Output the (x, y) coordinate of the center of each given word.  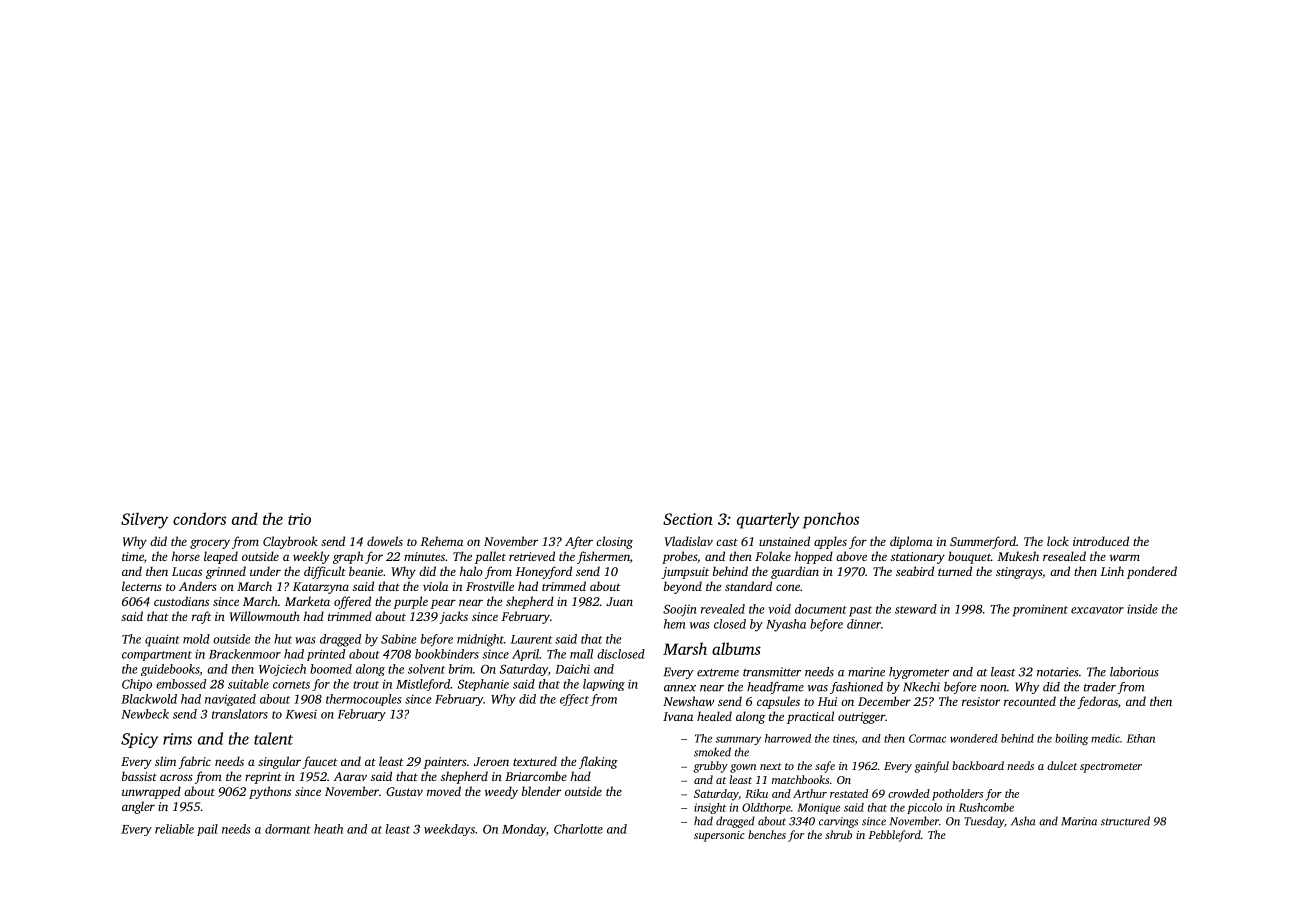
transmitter (772, 672)
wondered (974, 738)
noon (993, 688)
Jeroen (491, 761)
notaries (1058, 672)
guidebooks (170, 670)
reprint (263, 778)
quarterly (768, 520)
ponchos (831, 520)
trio (299, 519)
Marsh (685, 648)
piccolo (924, 808)
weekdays (449, 830)
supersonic (719, 836)
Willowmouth (265, 616)
